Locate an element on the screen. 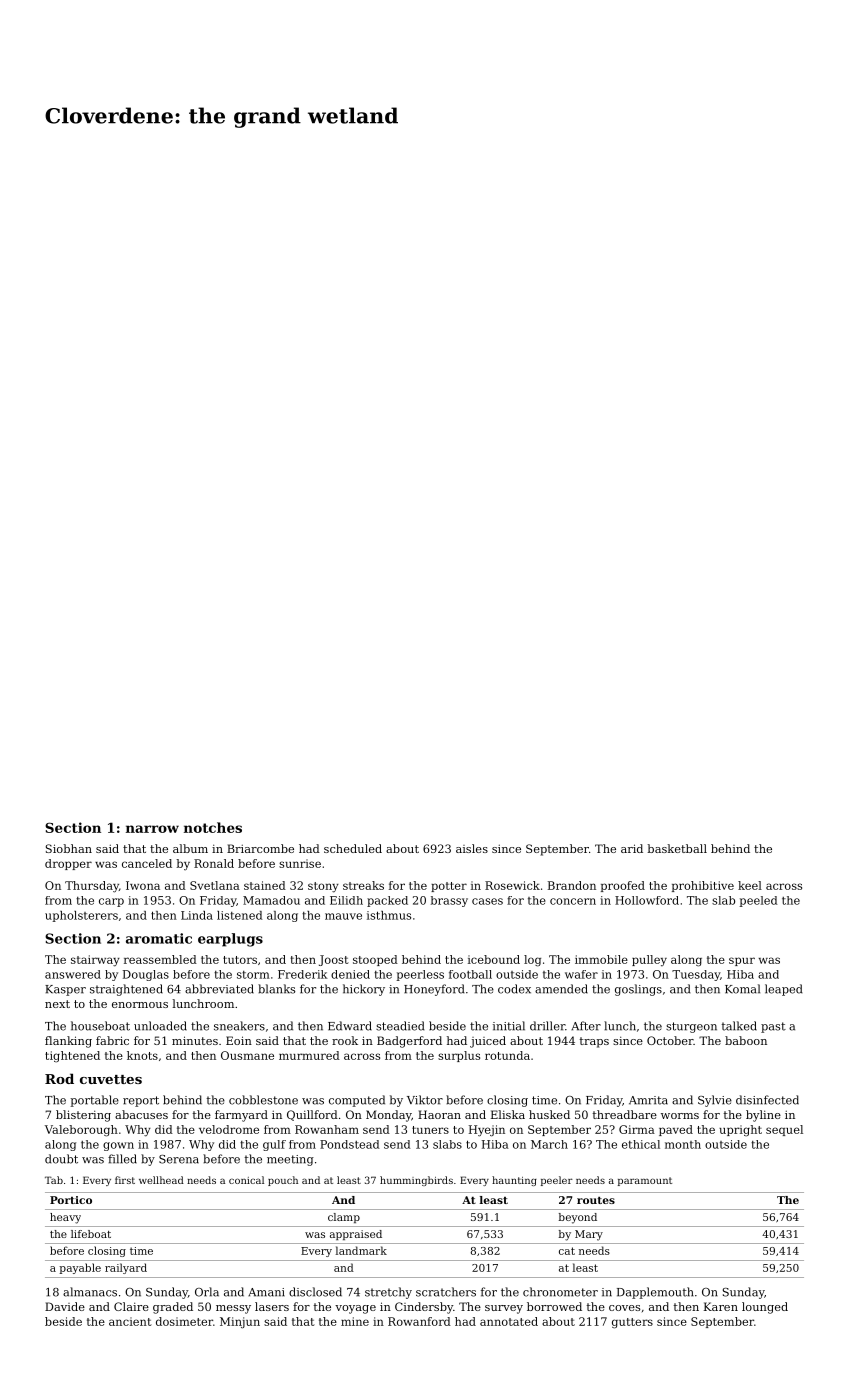 The width and height of the screenshot is (849, 1400). gutters is located at coordinates (632, 1323).
